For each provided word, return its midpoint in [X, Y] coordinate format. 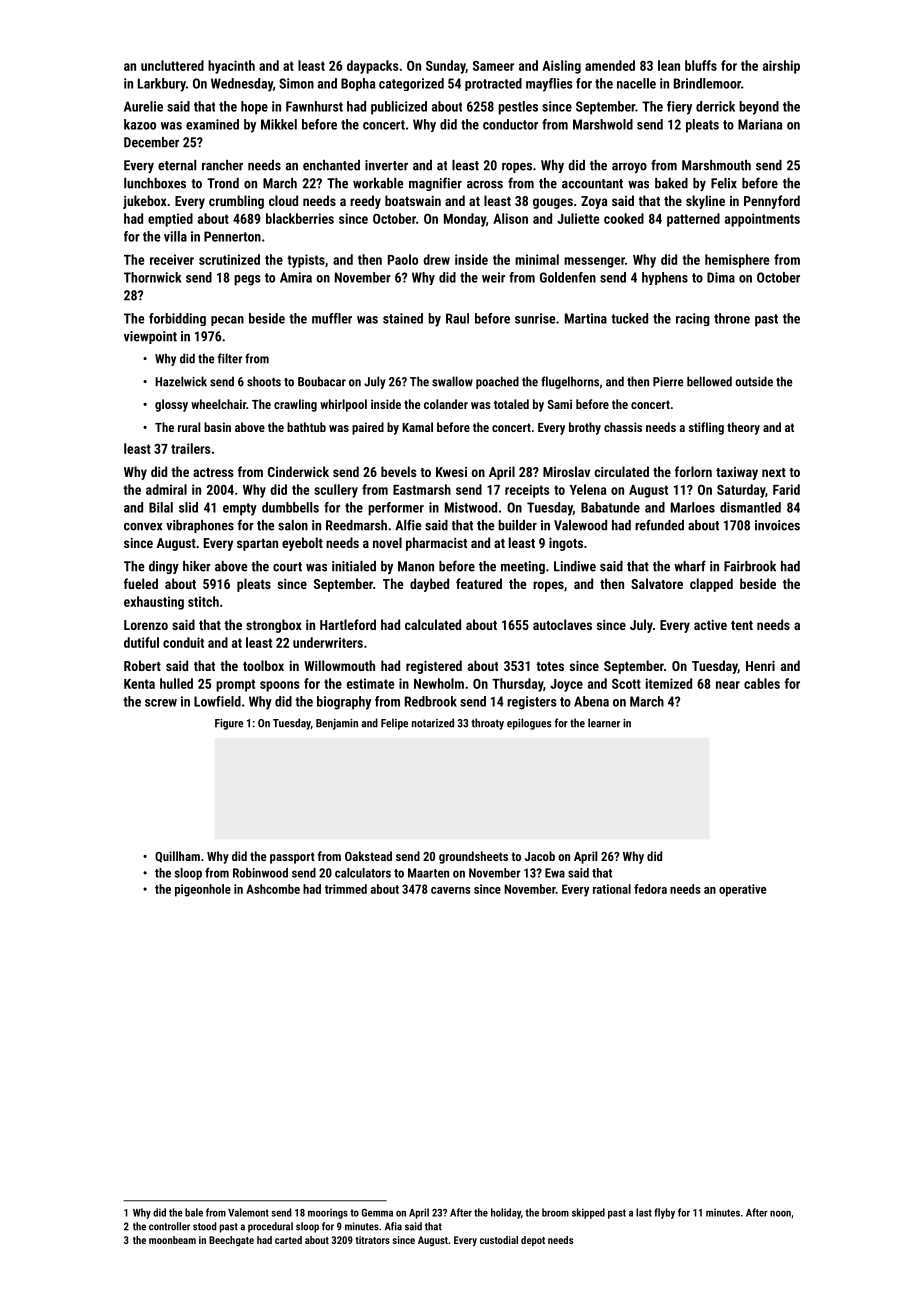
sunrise [535, 318]
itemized [668, 683]
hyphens [665, 278]
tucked [629, 318]
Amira [296, 277]
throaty [487, 724]
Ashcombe [273, 889]
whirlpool [343, 405]
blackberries [300, 218]
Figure [229, 724]
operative [742, 890]
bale [194, 1212]
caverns [451, 890]
